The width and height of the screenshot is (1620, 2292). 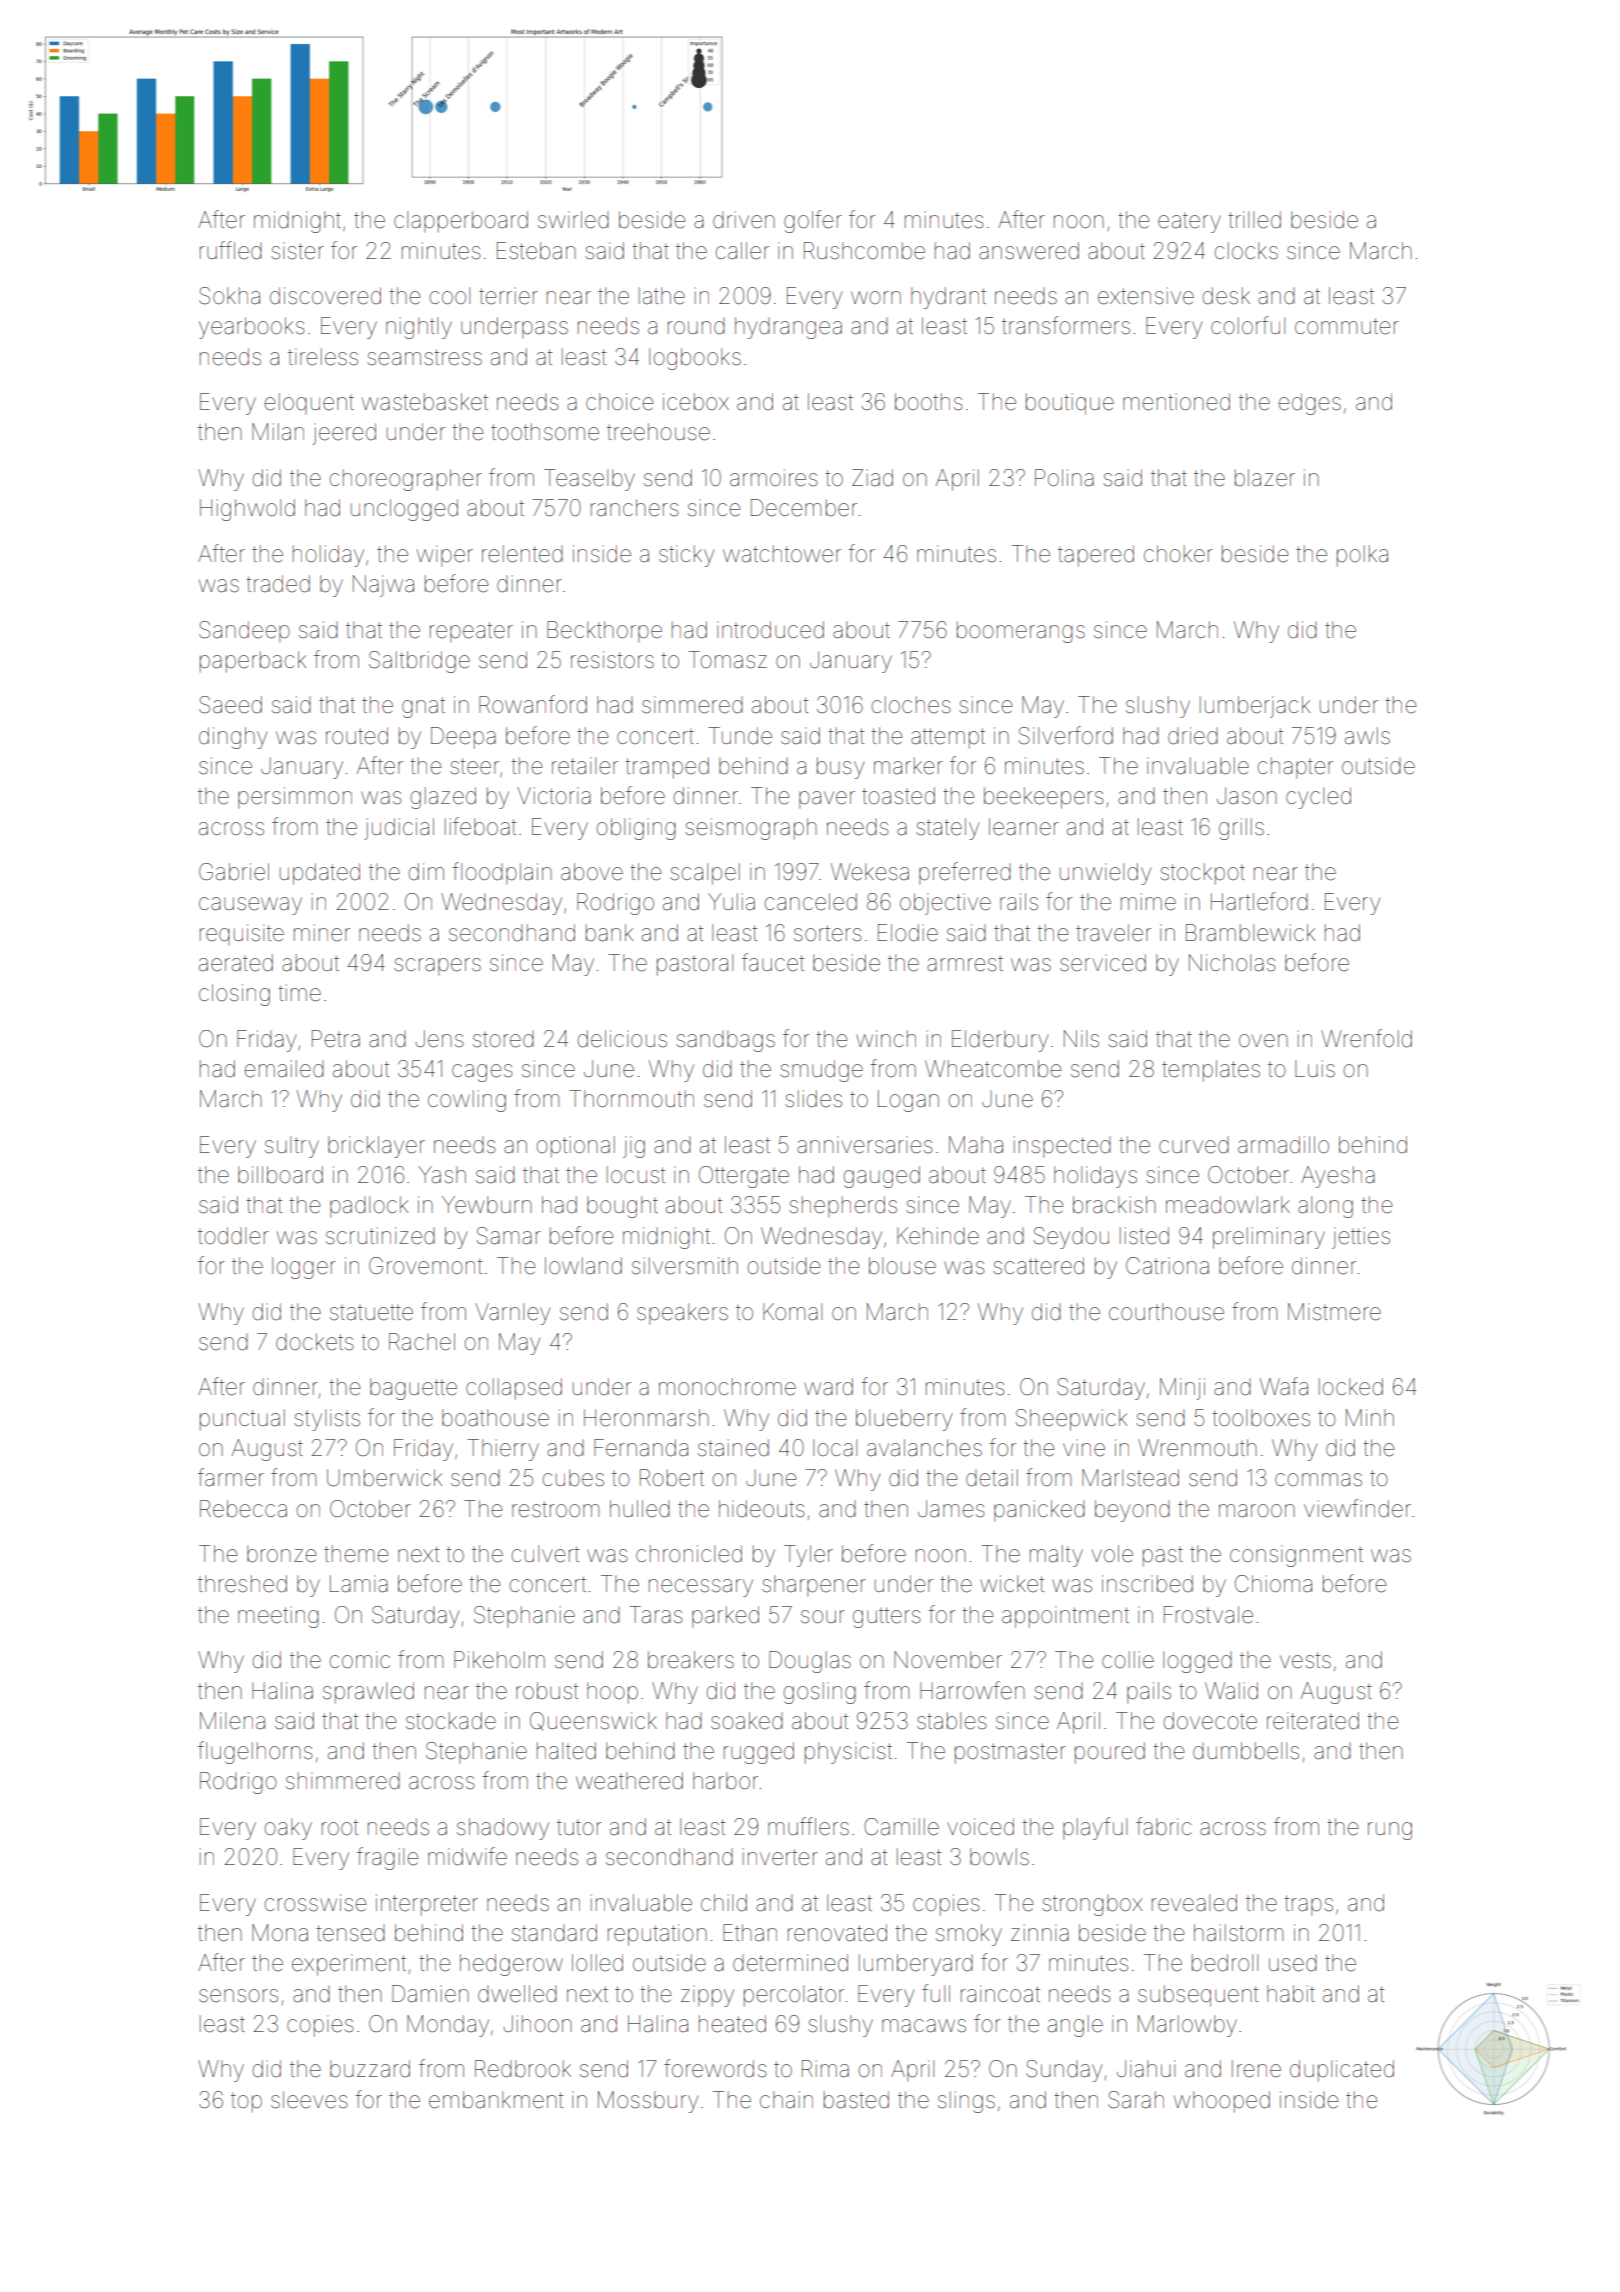 I want to click on dockets, so click(x=315, y=1342).
